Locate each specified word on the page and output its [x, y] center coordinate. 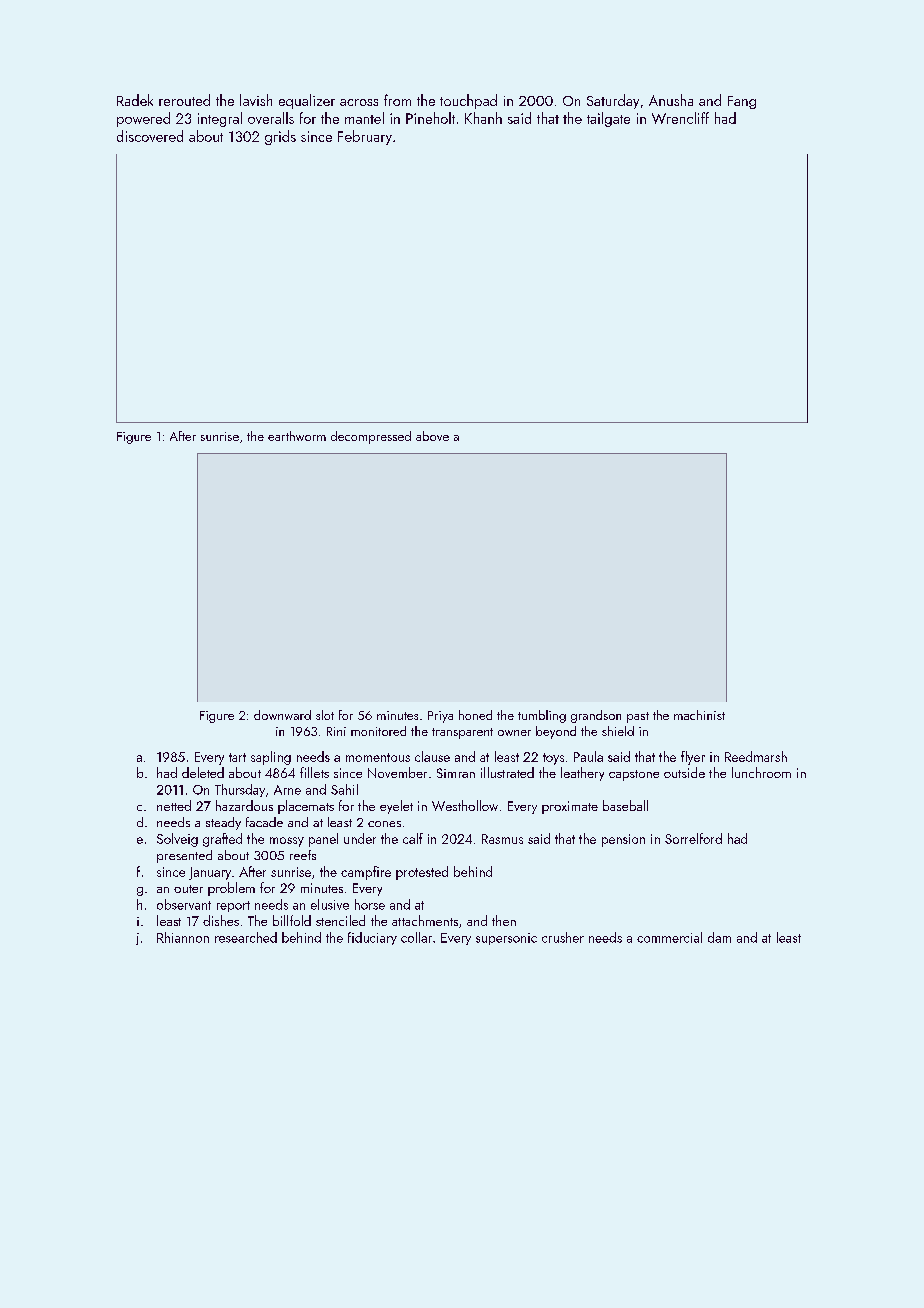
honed [475, 715]
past [638, 717]
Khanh [483, 118]
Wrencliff [680, 118]
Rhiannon [183, 937]
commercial [669, 937]
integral [220, 119]
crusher [563, 937]
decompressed [371, 437]
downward [282, 715]
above [432, 436]
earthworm [297, 436]
